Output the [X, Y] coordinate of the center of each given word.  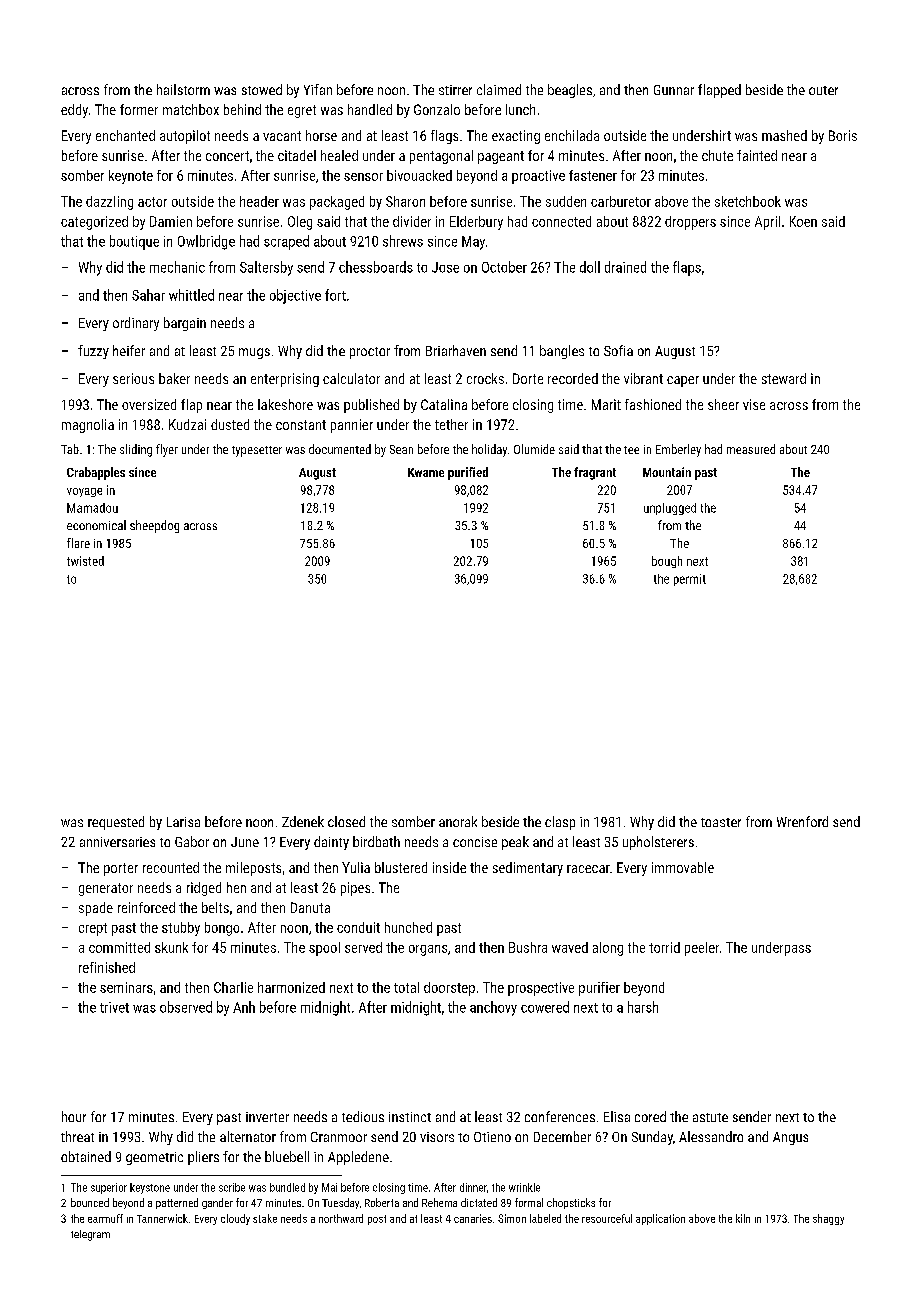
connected [561, 221]
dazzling [109, 203]
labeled [545, 1218]
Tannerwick [162, 1218]
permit [690, 580]
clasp [560, 823]
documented [340, 449]
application [660, 1219]
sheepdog [154, 526]
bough [667, 562]
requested [116, 823]
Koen [803, 221]
